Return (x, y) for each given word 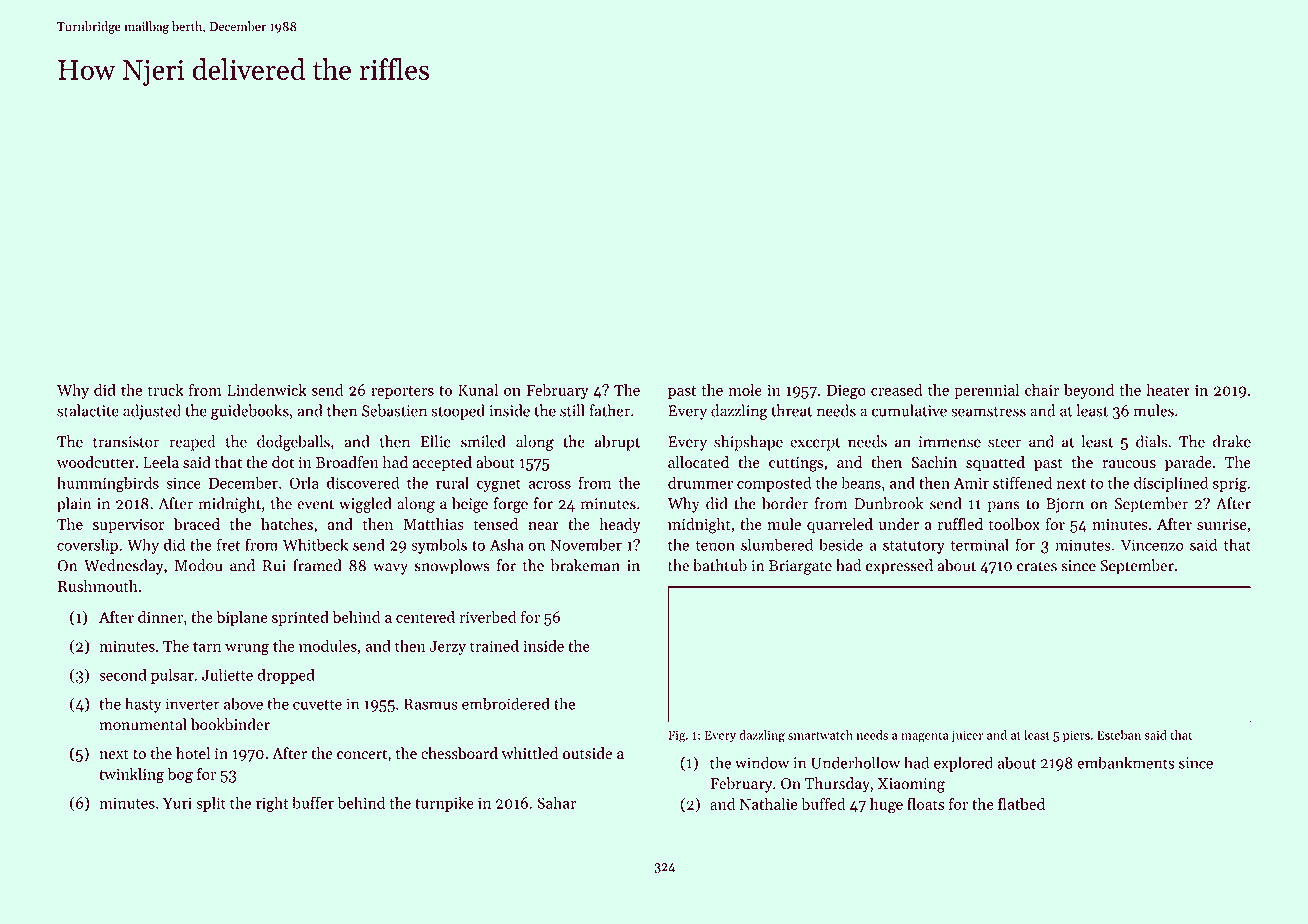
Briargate (800, 567)
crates (1037, 566)
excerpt (815, 444)
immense (950, 442)
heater (1168, 390)
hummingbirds (108, 484)
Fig (677, 736)
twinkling (131, 776)
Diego (846, 392)
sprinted (300, 618)
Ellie (436, 441)
